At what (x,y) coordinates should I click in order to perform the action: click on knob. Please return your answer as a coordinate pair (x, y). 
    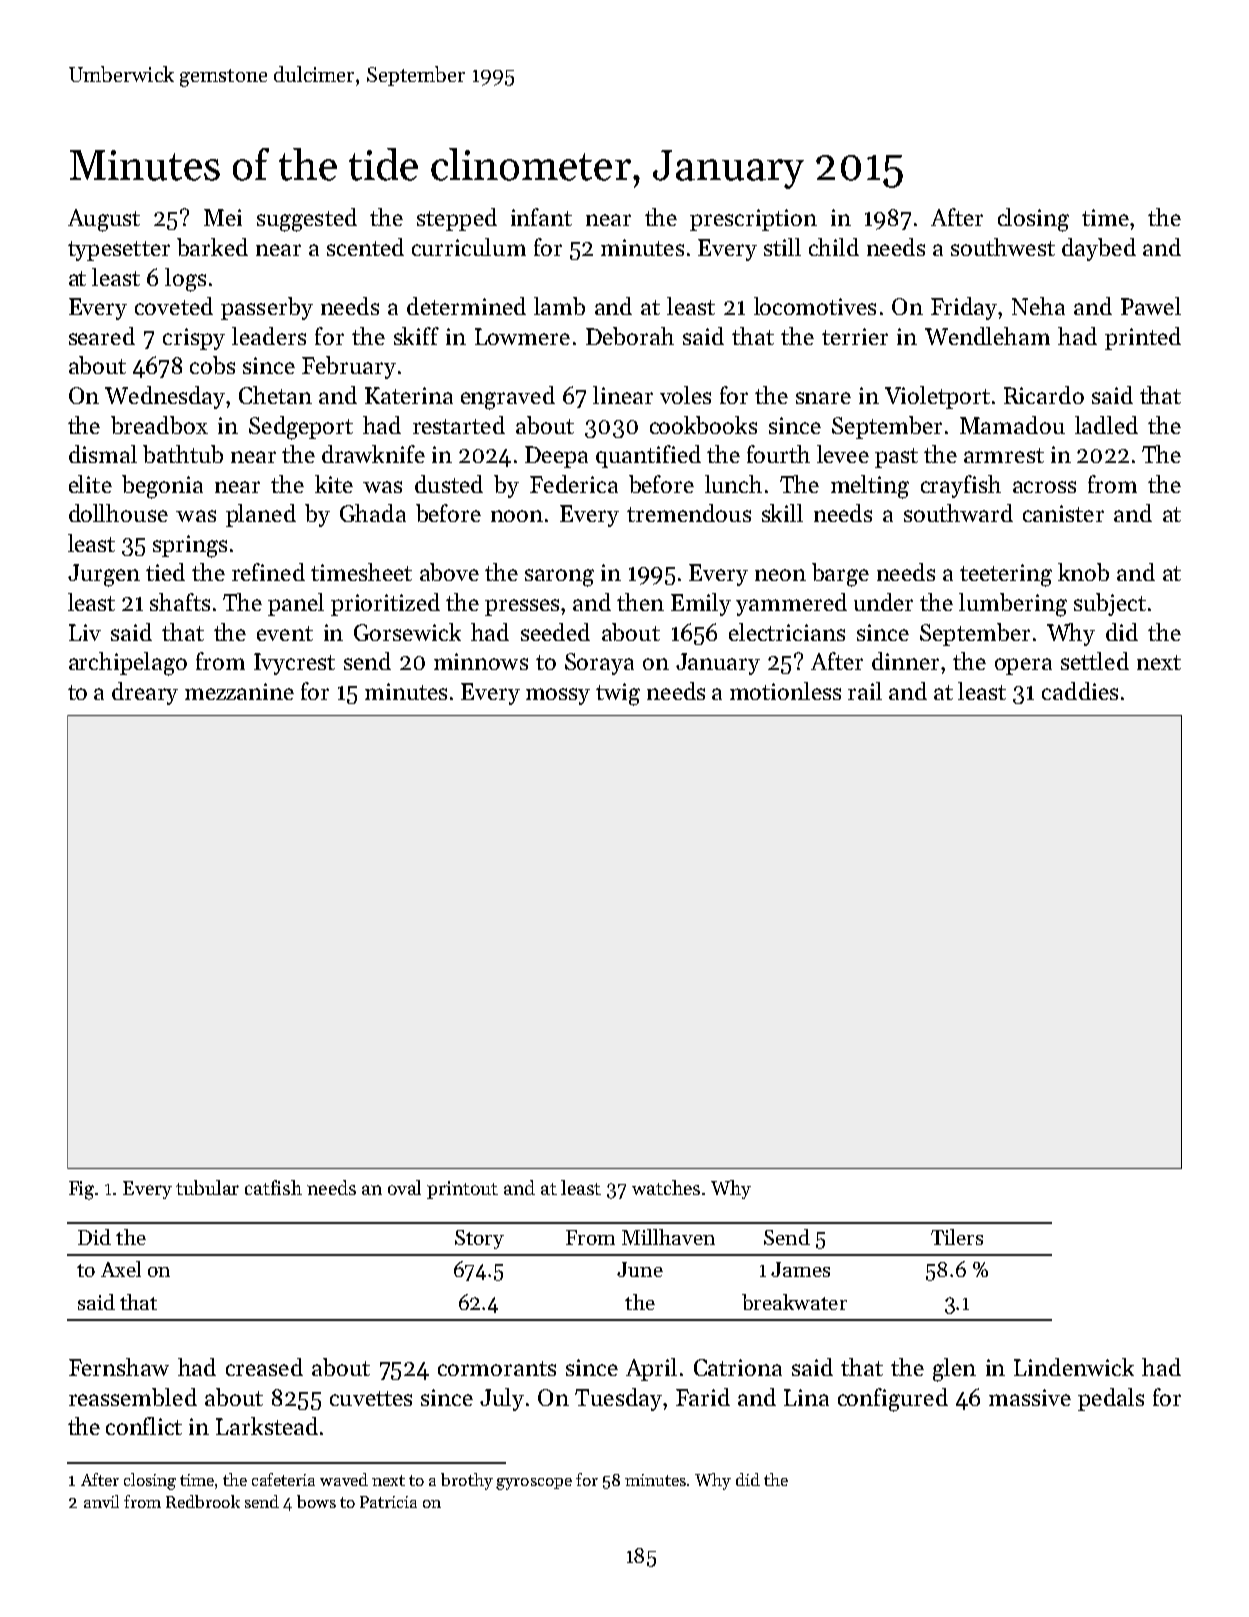
    Looking at the image, I should click on (1083, 572).
